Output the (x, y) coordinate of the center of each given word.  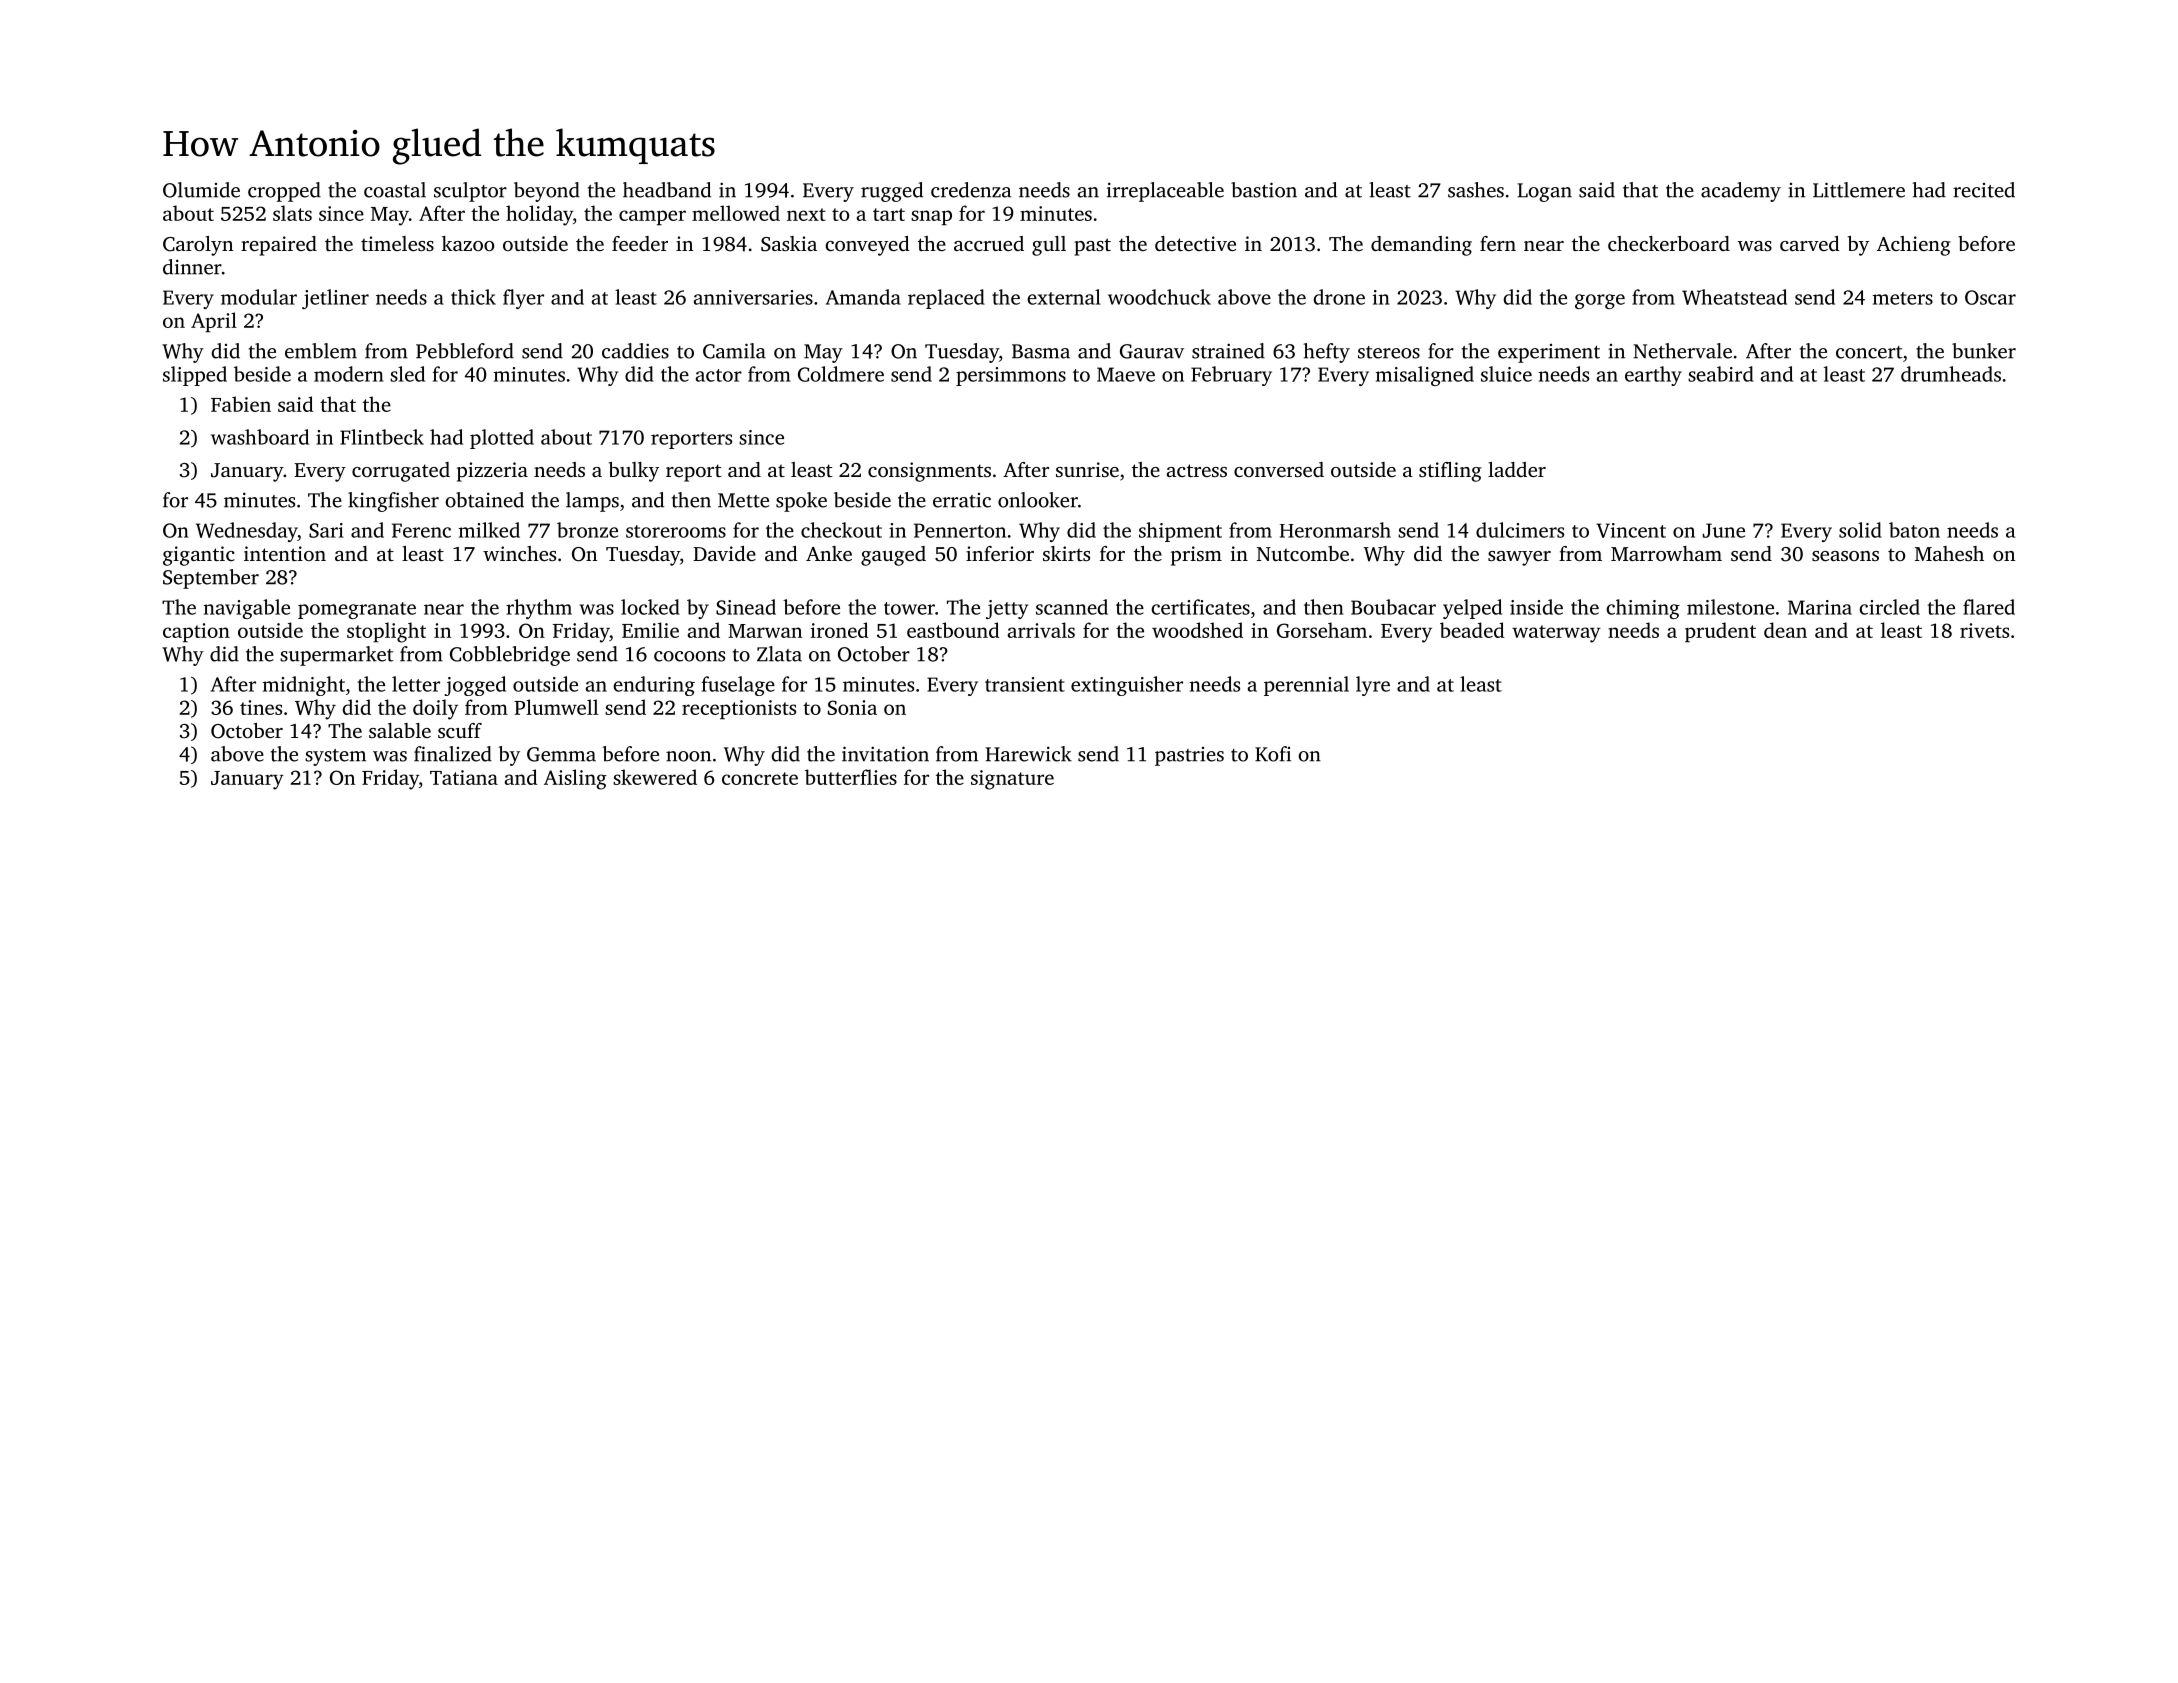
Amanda (863, 297)
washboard (260, 437)
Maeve (1126, 374)
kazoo (468, 243)
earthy (1653, 376)
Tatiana (464, 777)
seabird (1721, 374)
